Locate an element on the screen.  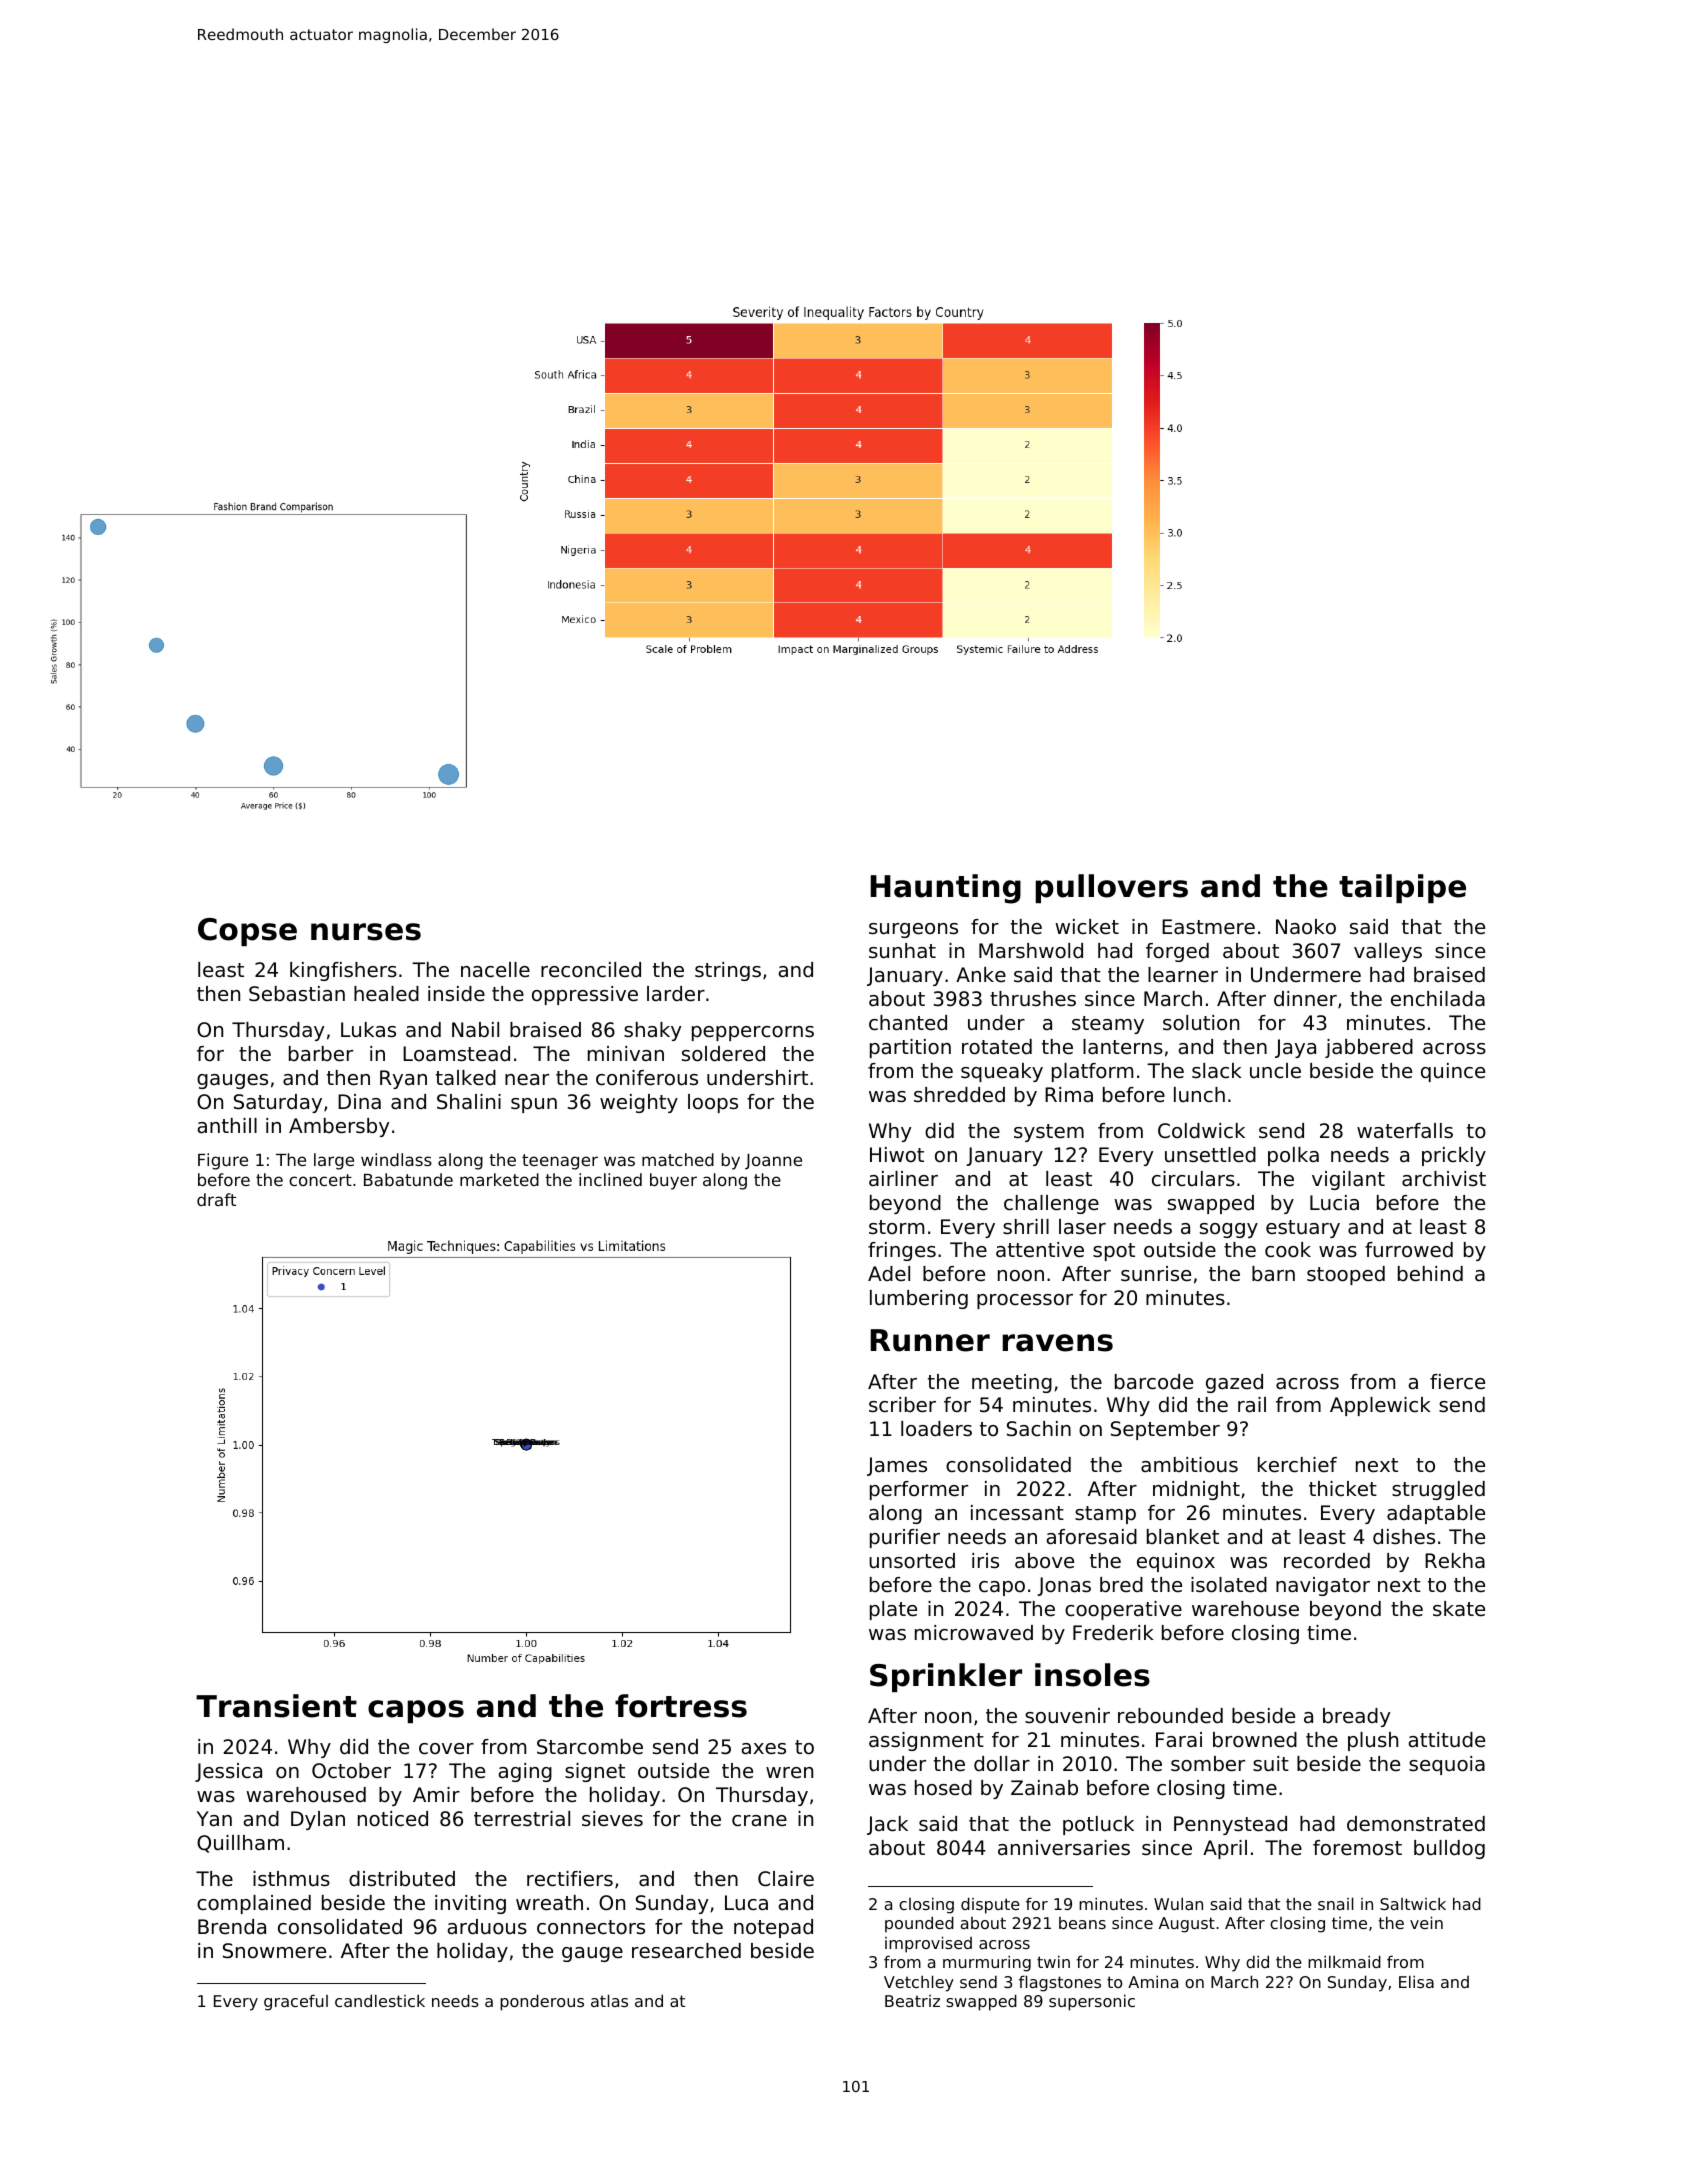
draft is located at coordinates (216, 1199).
